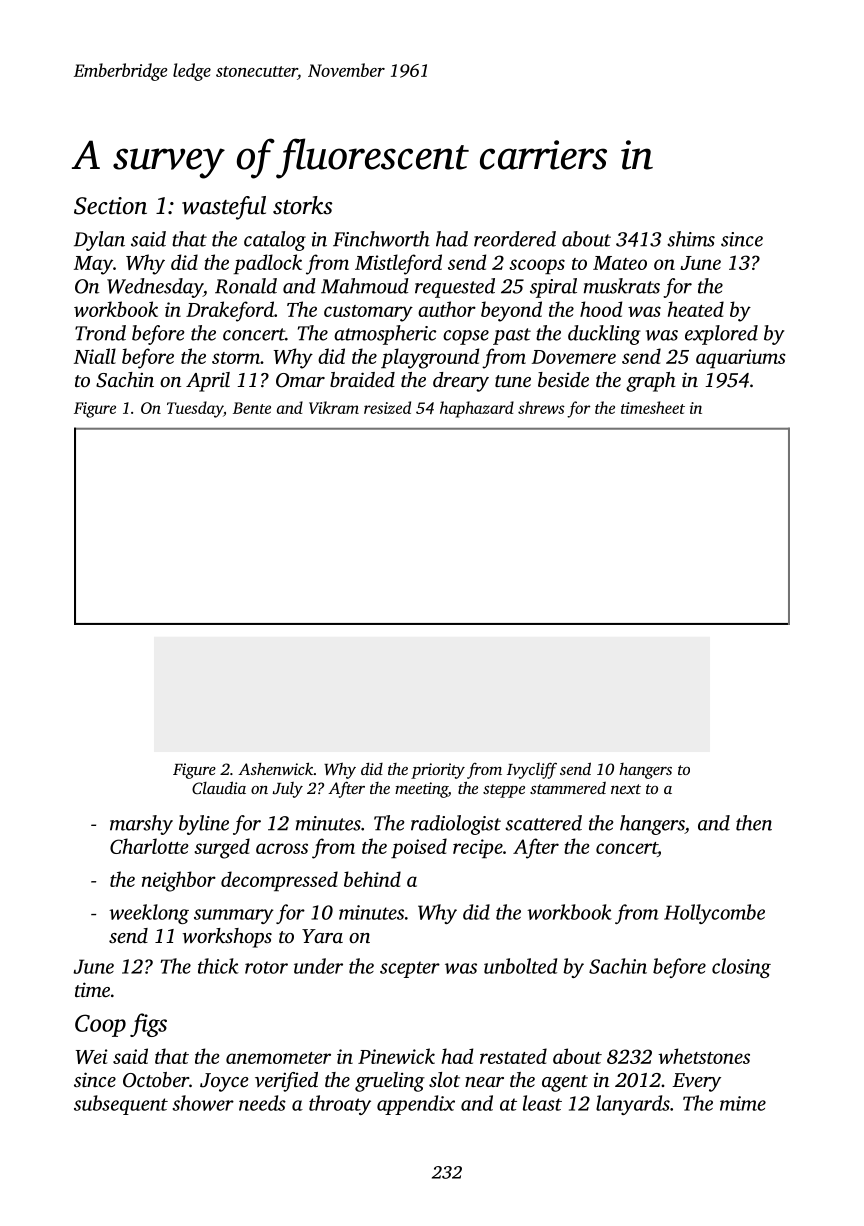 This screenshot has width=864, height=1226. I want to click on shims, so click(691, 239).
